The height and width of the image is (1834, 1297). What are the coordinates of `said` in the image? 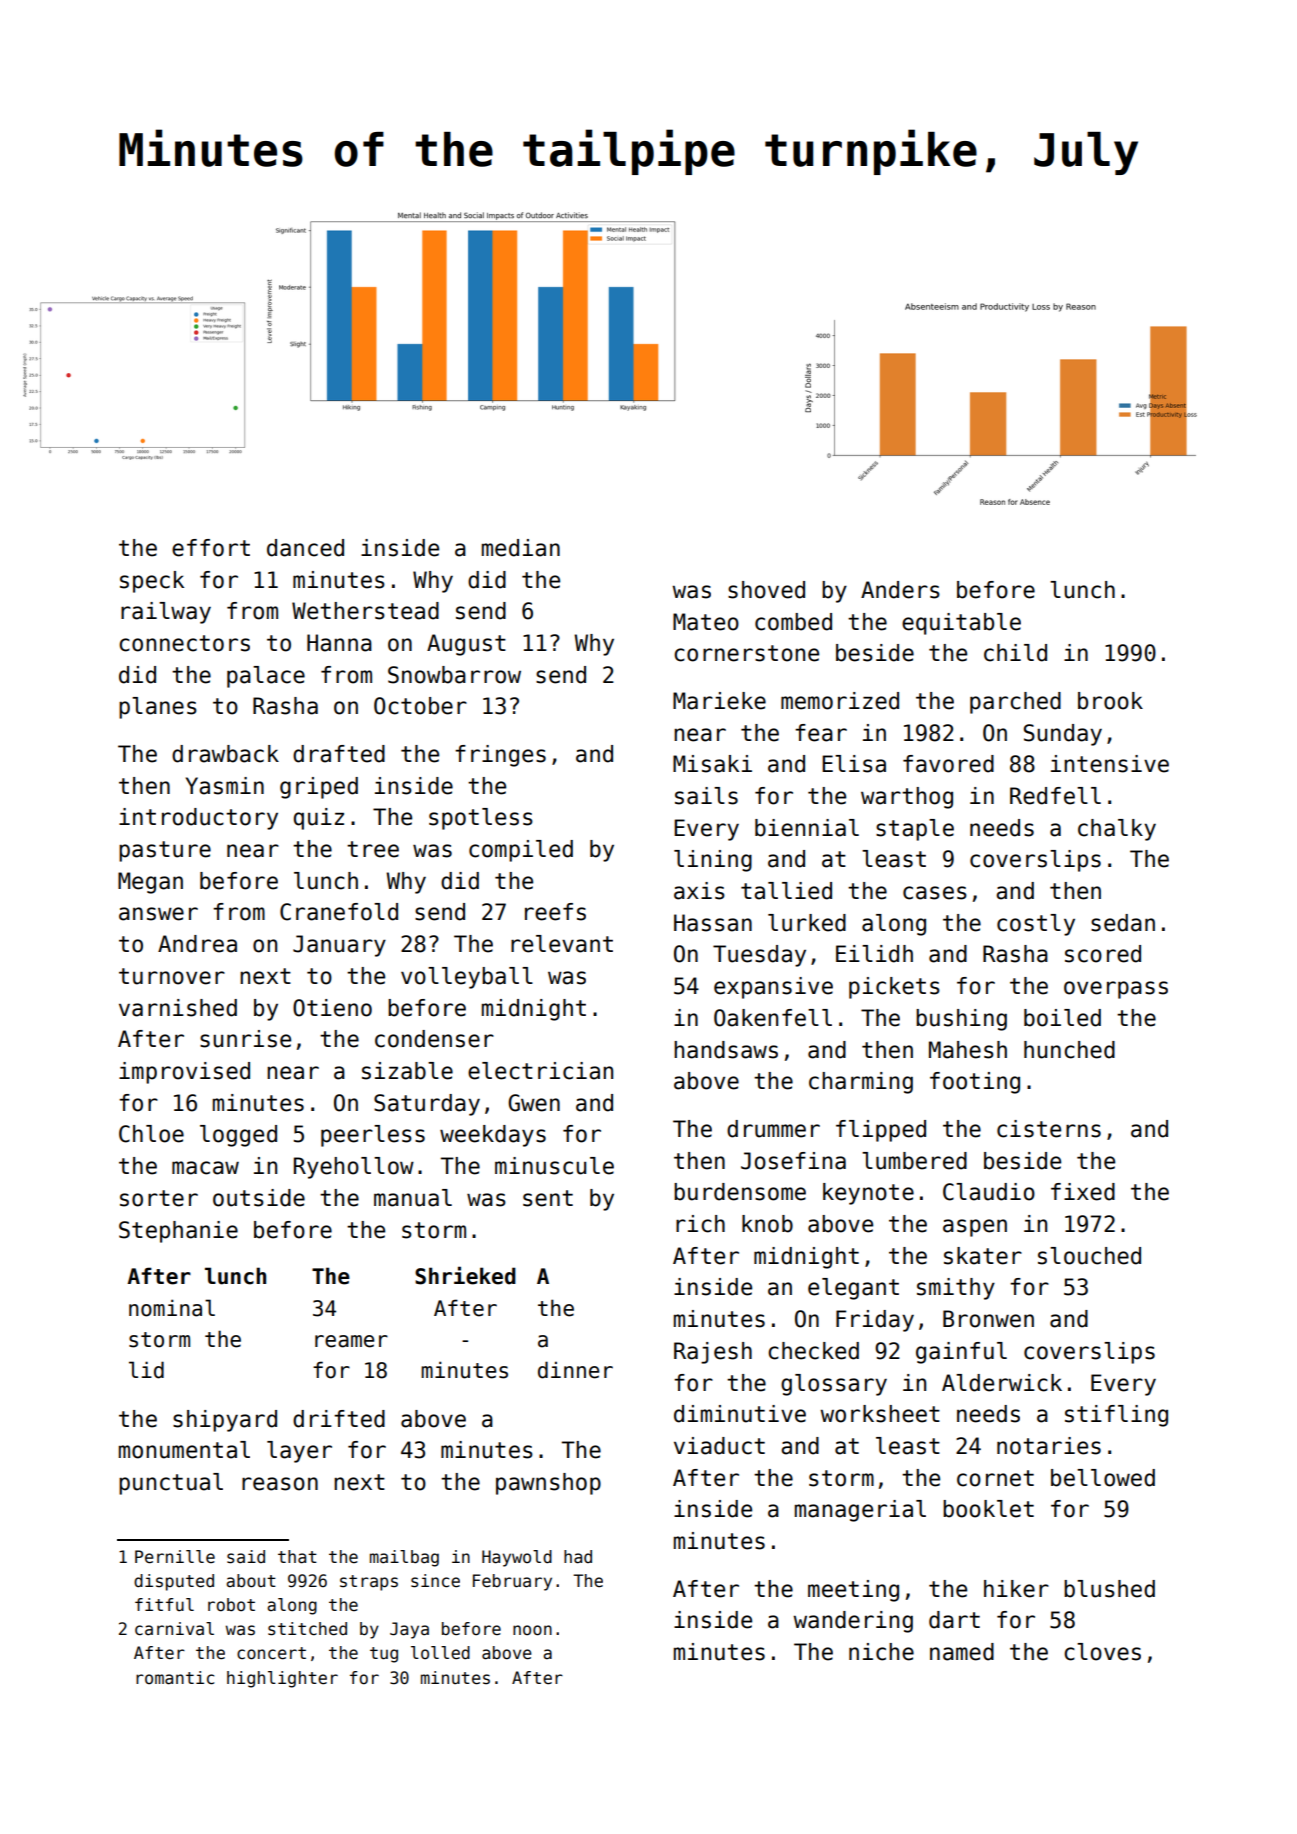 It's located at (246, 1557).
